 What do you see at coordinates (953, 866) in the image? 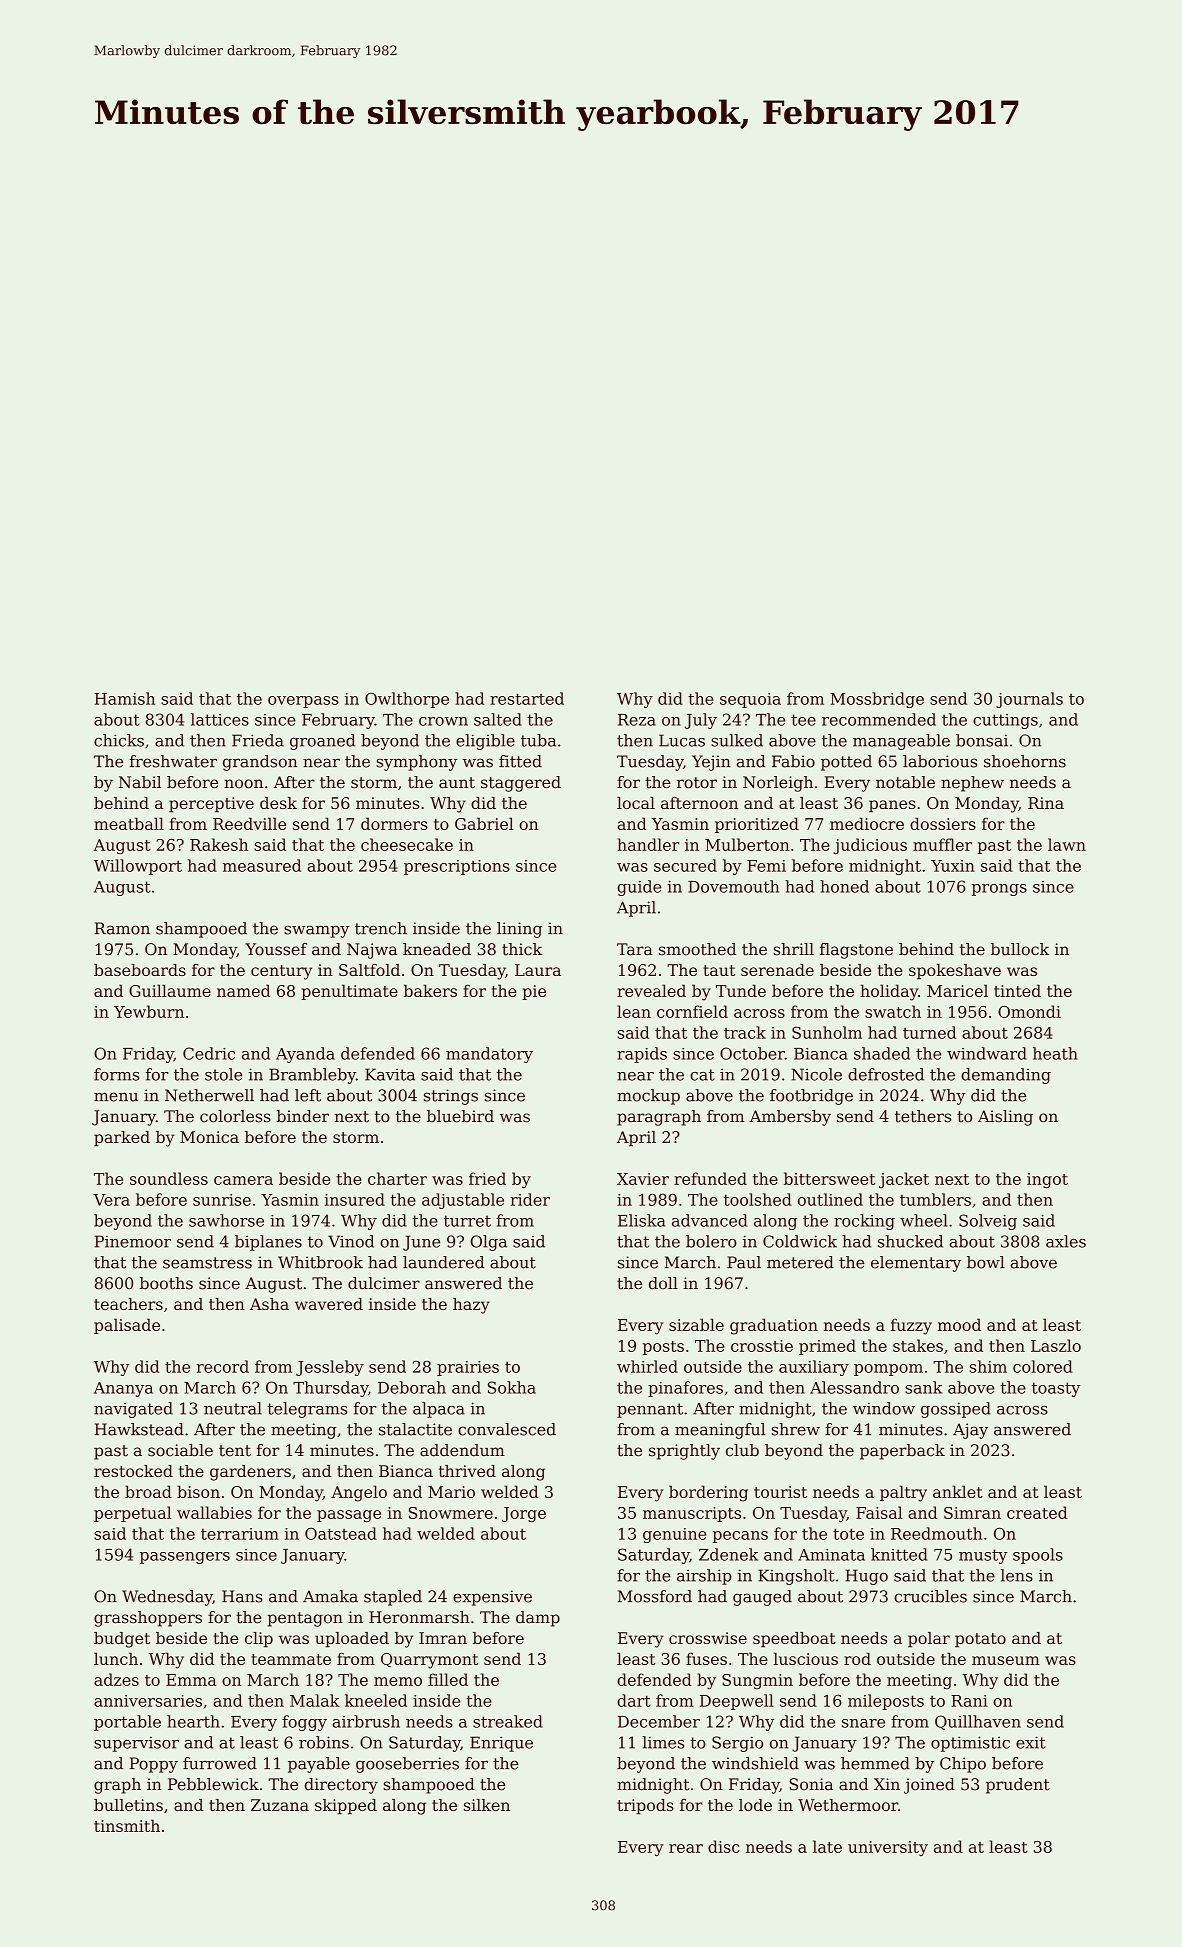
I see `Yuxin` at bounding box center [953, 866].
